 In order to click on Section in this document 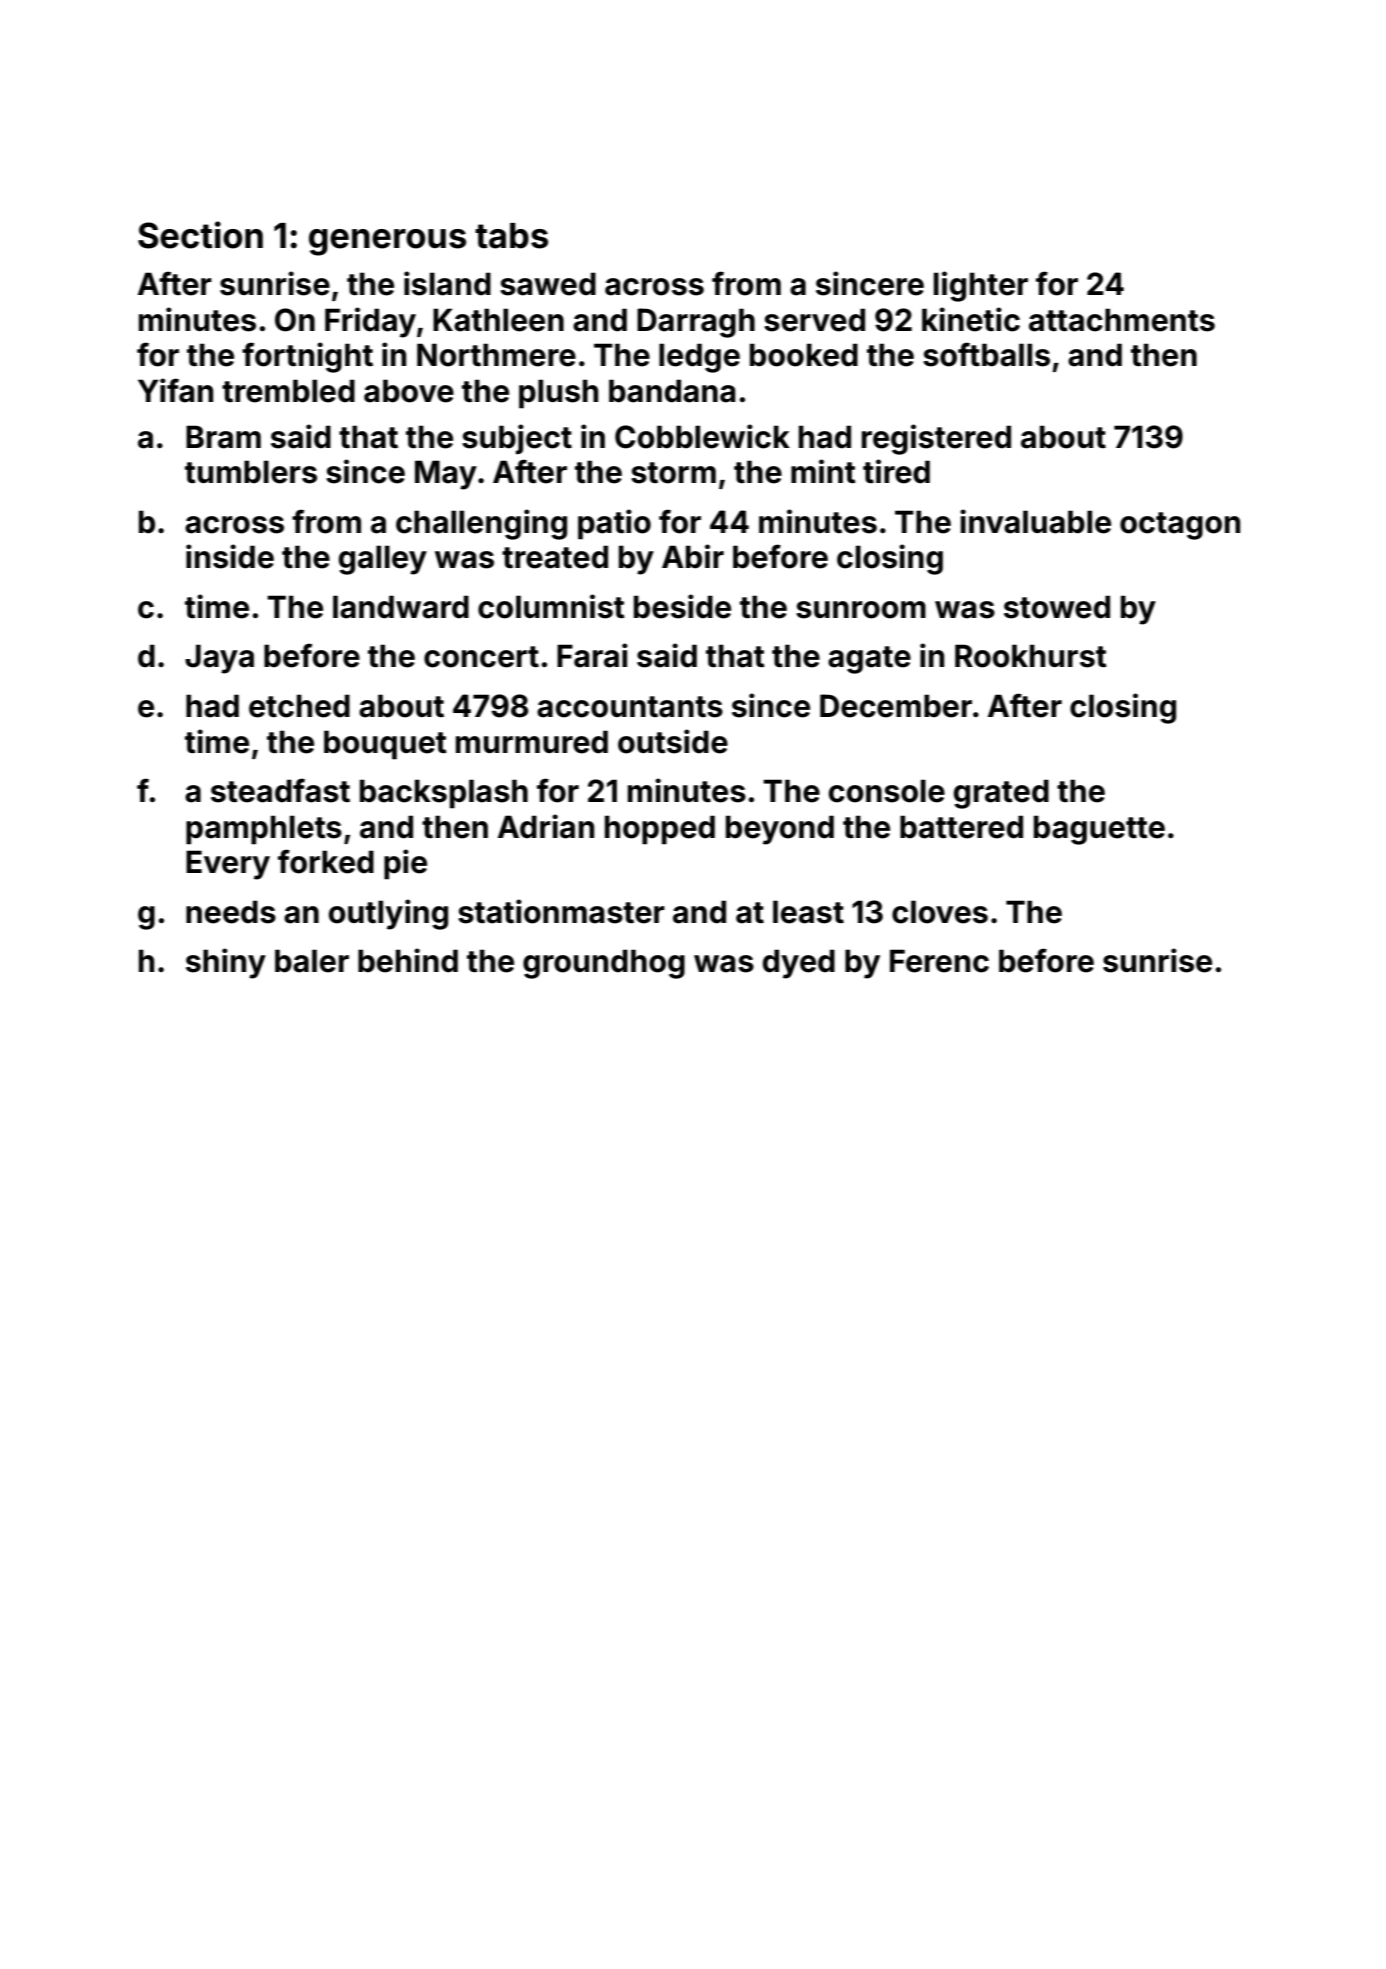, I will do `click(200, 235)`.
